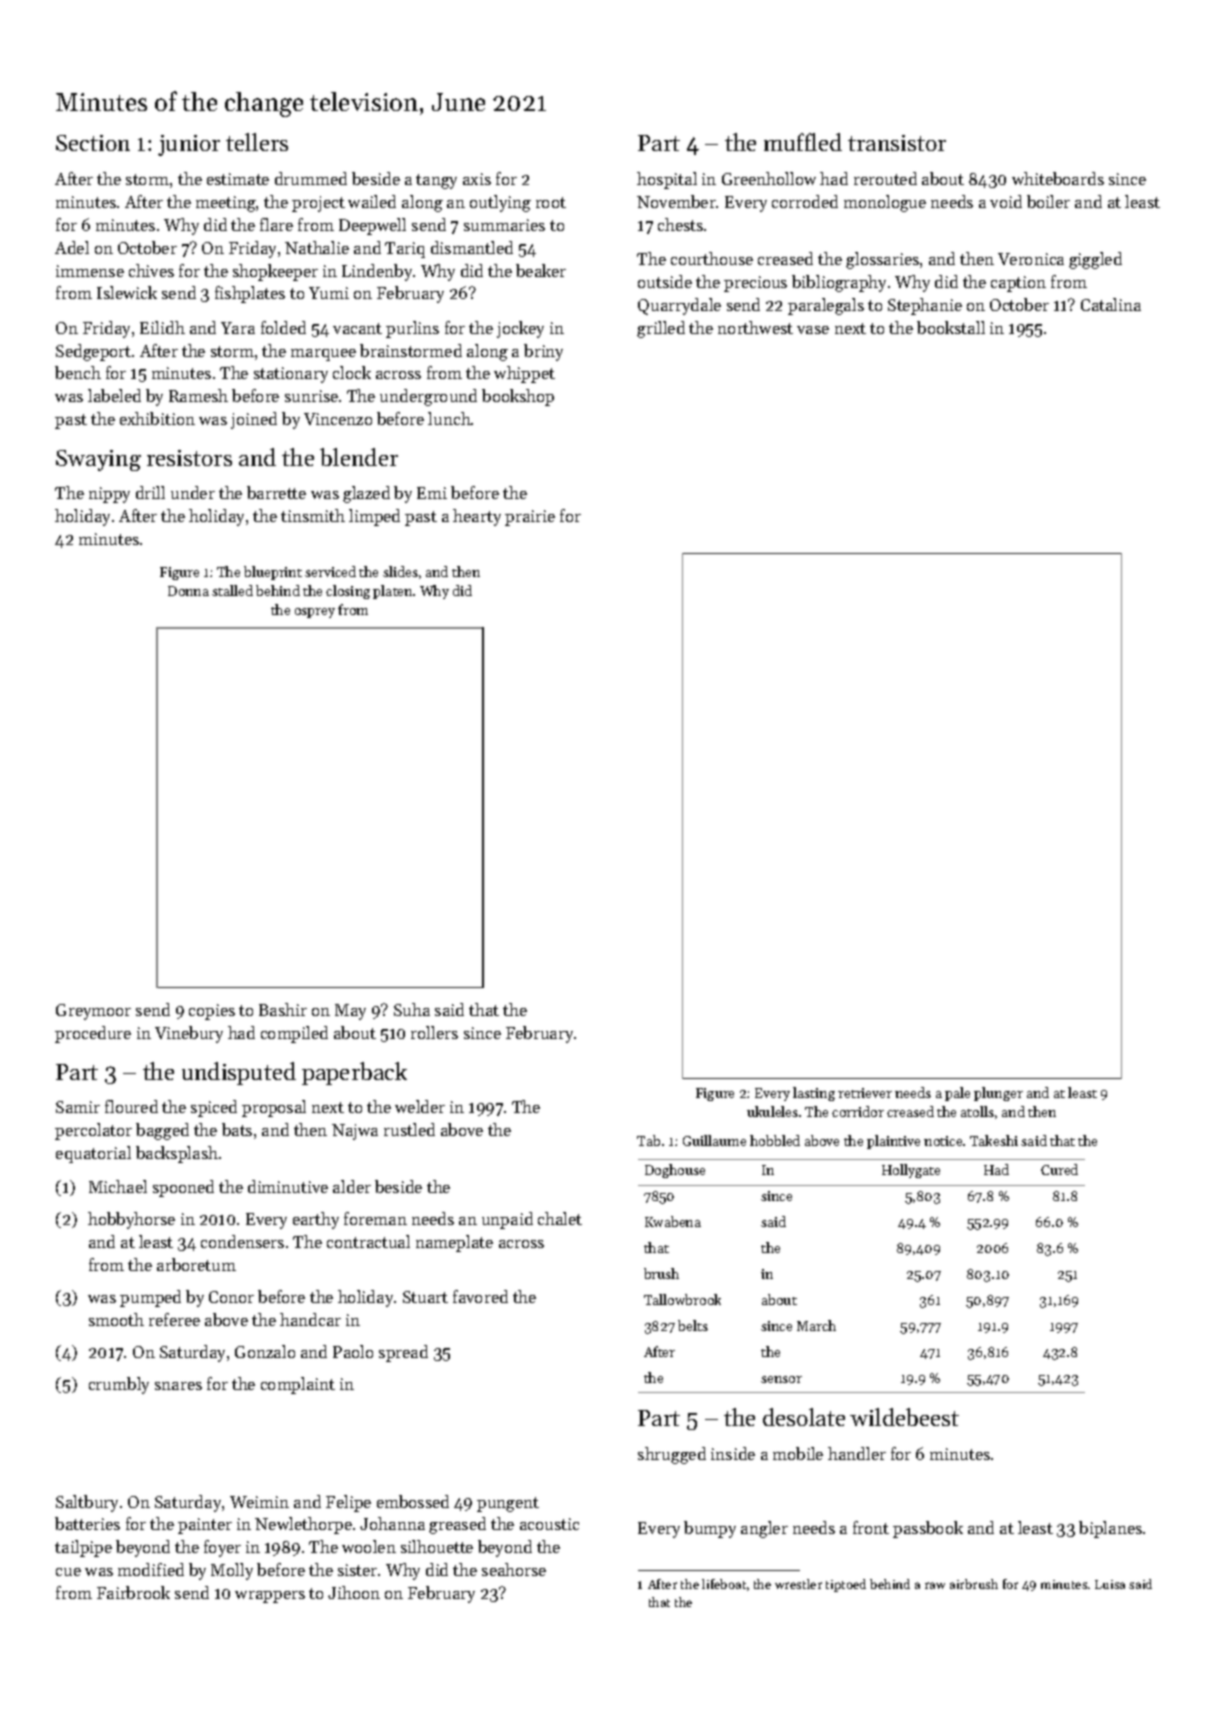 The width and height of the screenshot is (1222, 1729). I want to click on Paolo, so click(353, 1351).
